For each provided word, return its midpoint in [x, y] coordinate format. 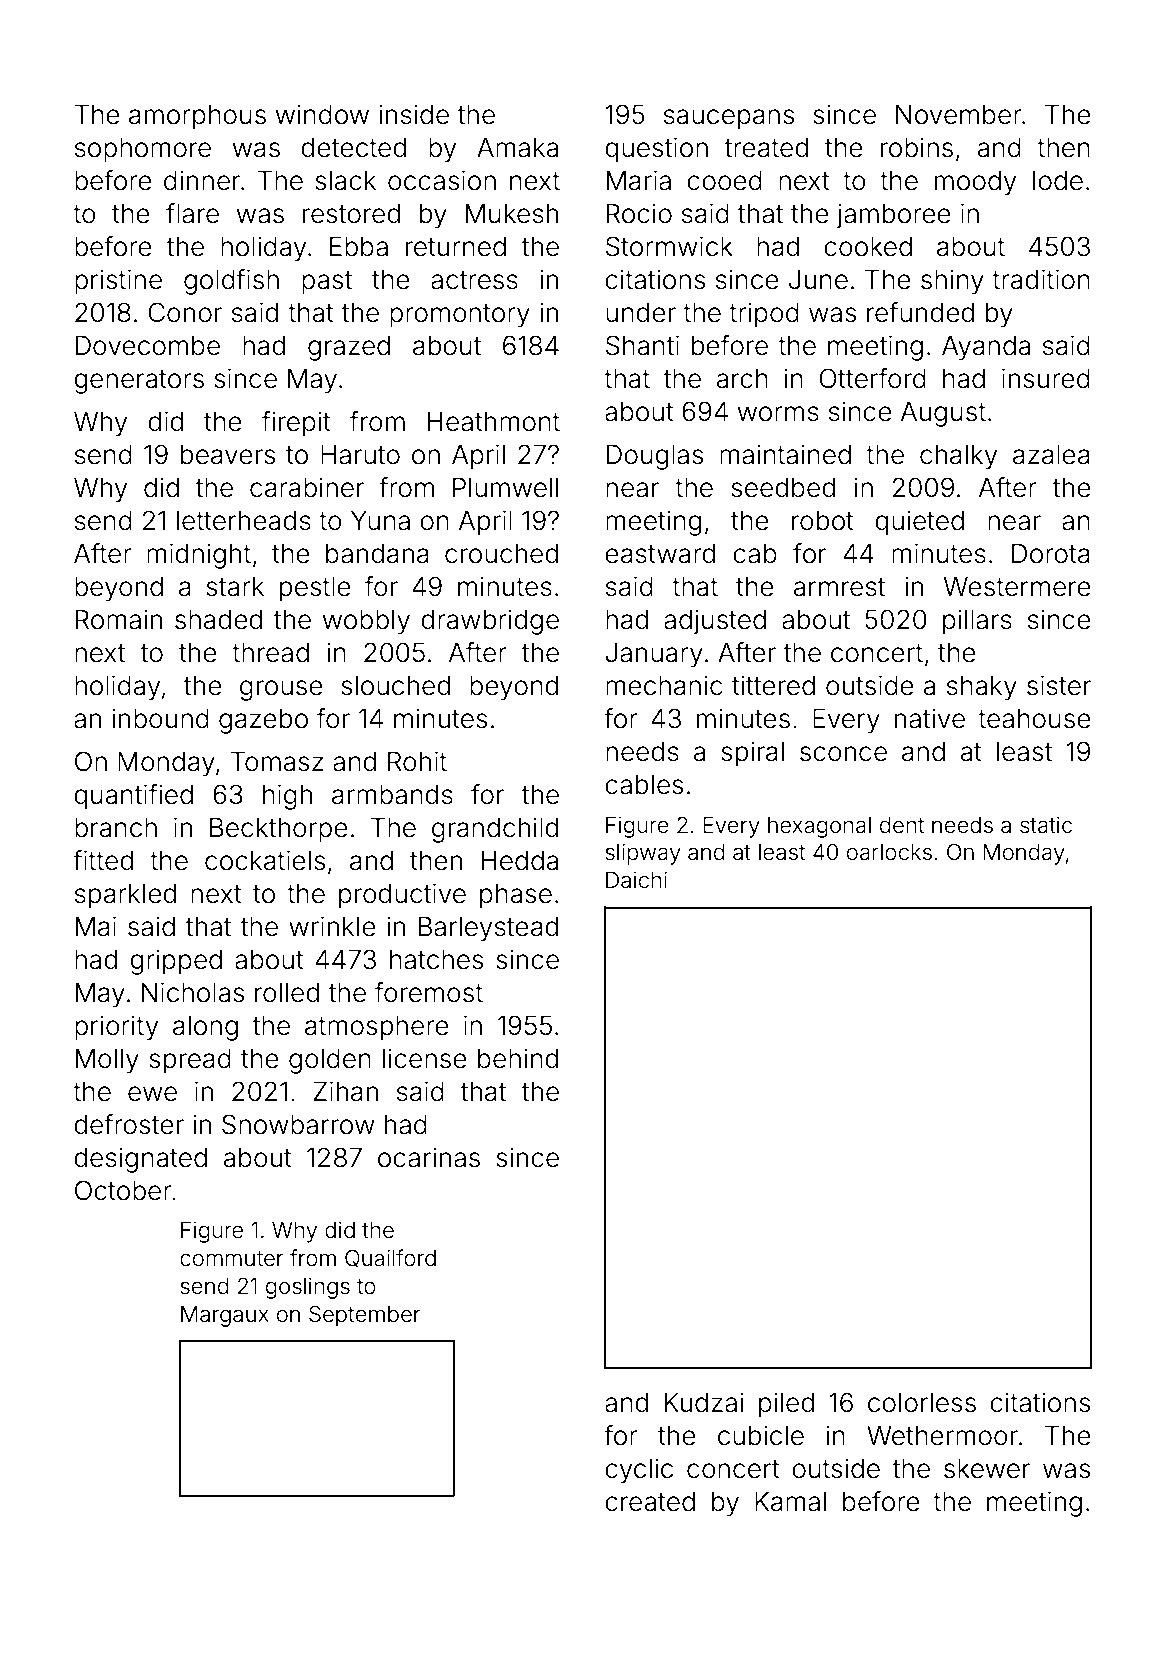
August [943, 414]
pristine [118, 282]
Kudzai [704, 1402]
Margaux [225, 1316]
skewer [987, 1469]
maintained [785, 454]
